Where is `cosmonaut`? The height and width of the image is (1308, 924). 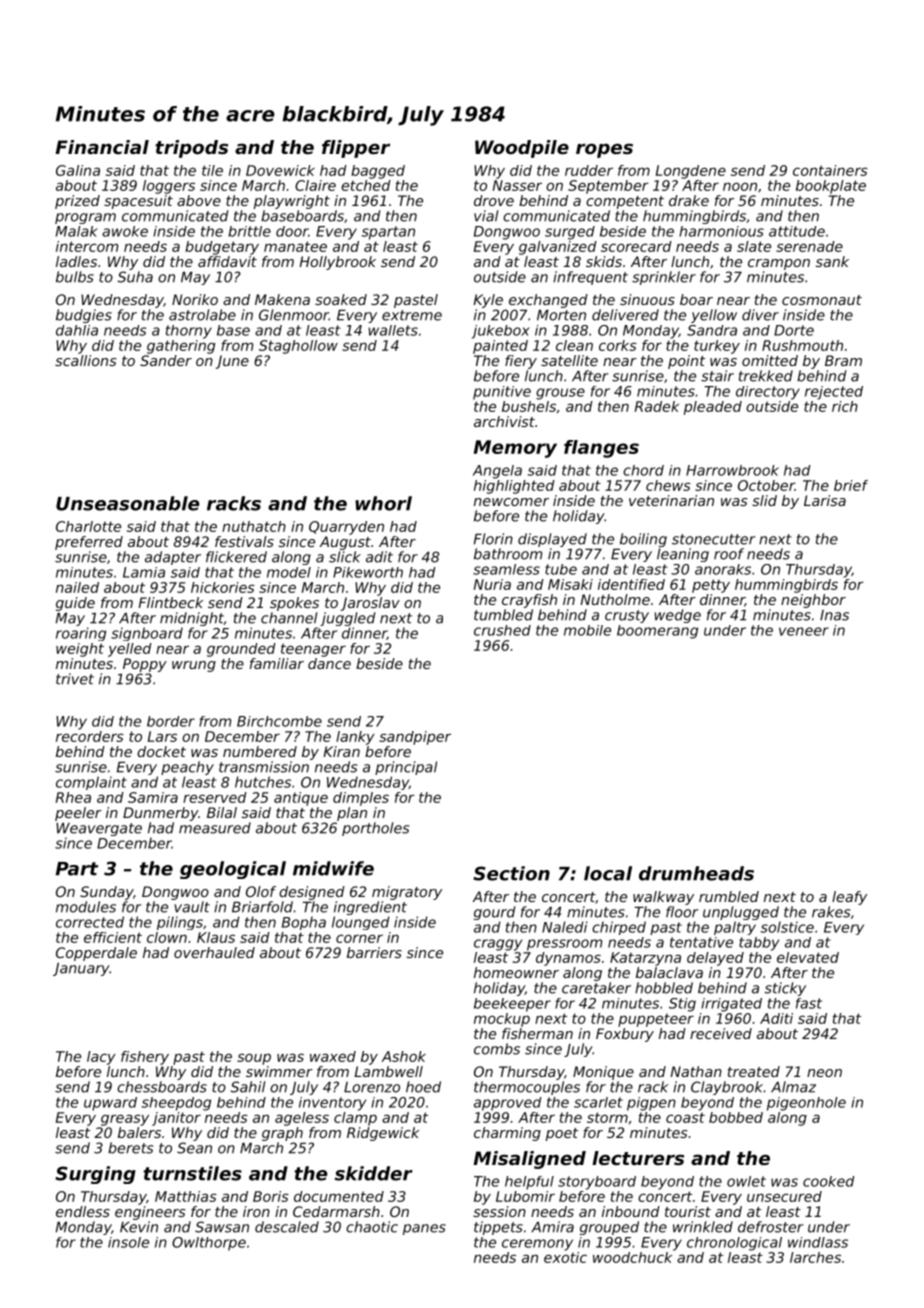
cosmonaut is located at coordinates (822, 300).
